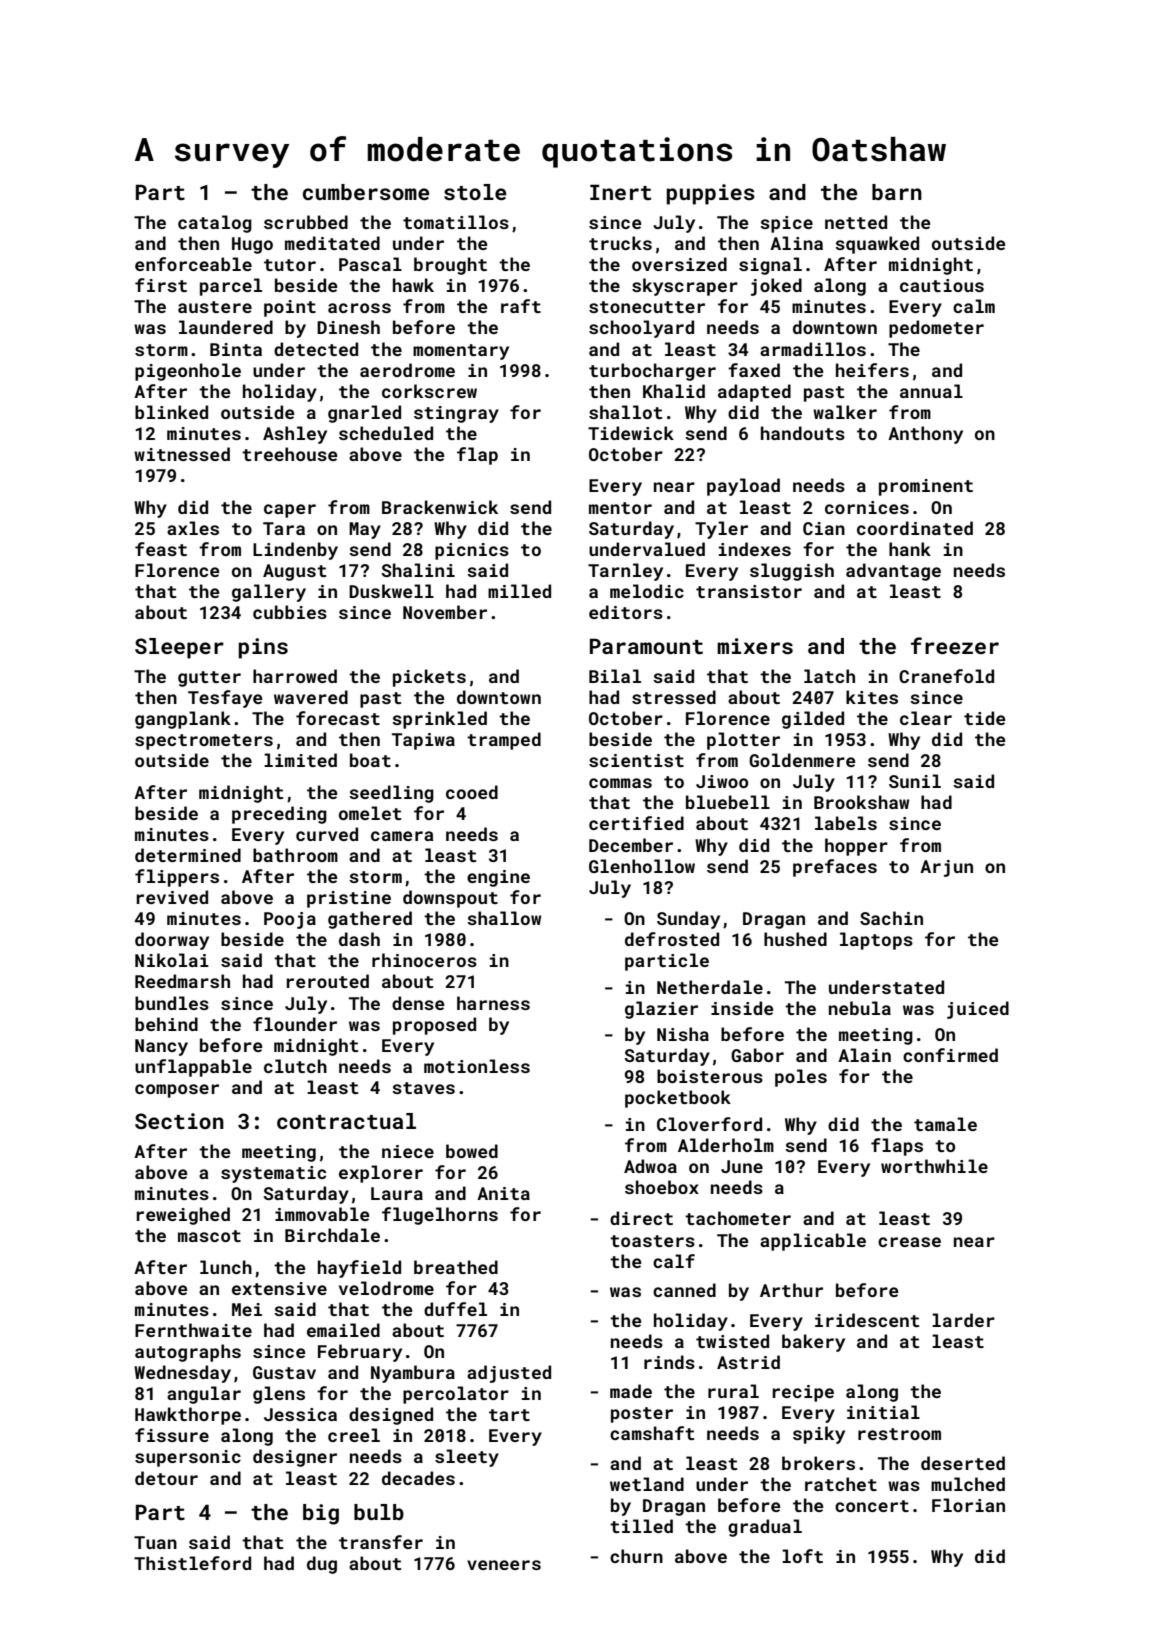 This screenshot has width=1149, height=1625. Describe the element at coordinates (742, 1166) in the screenshot. I see `June` at that location.
